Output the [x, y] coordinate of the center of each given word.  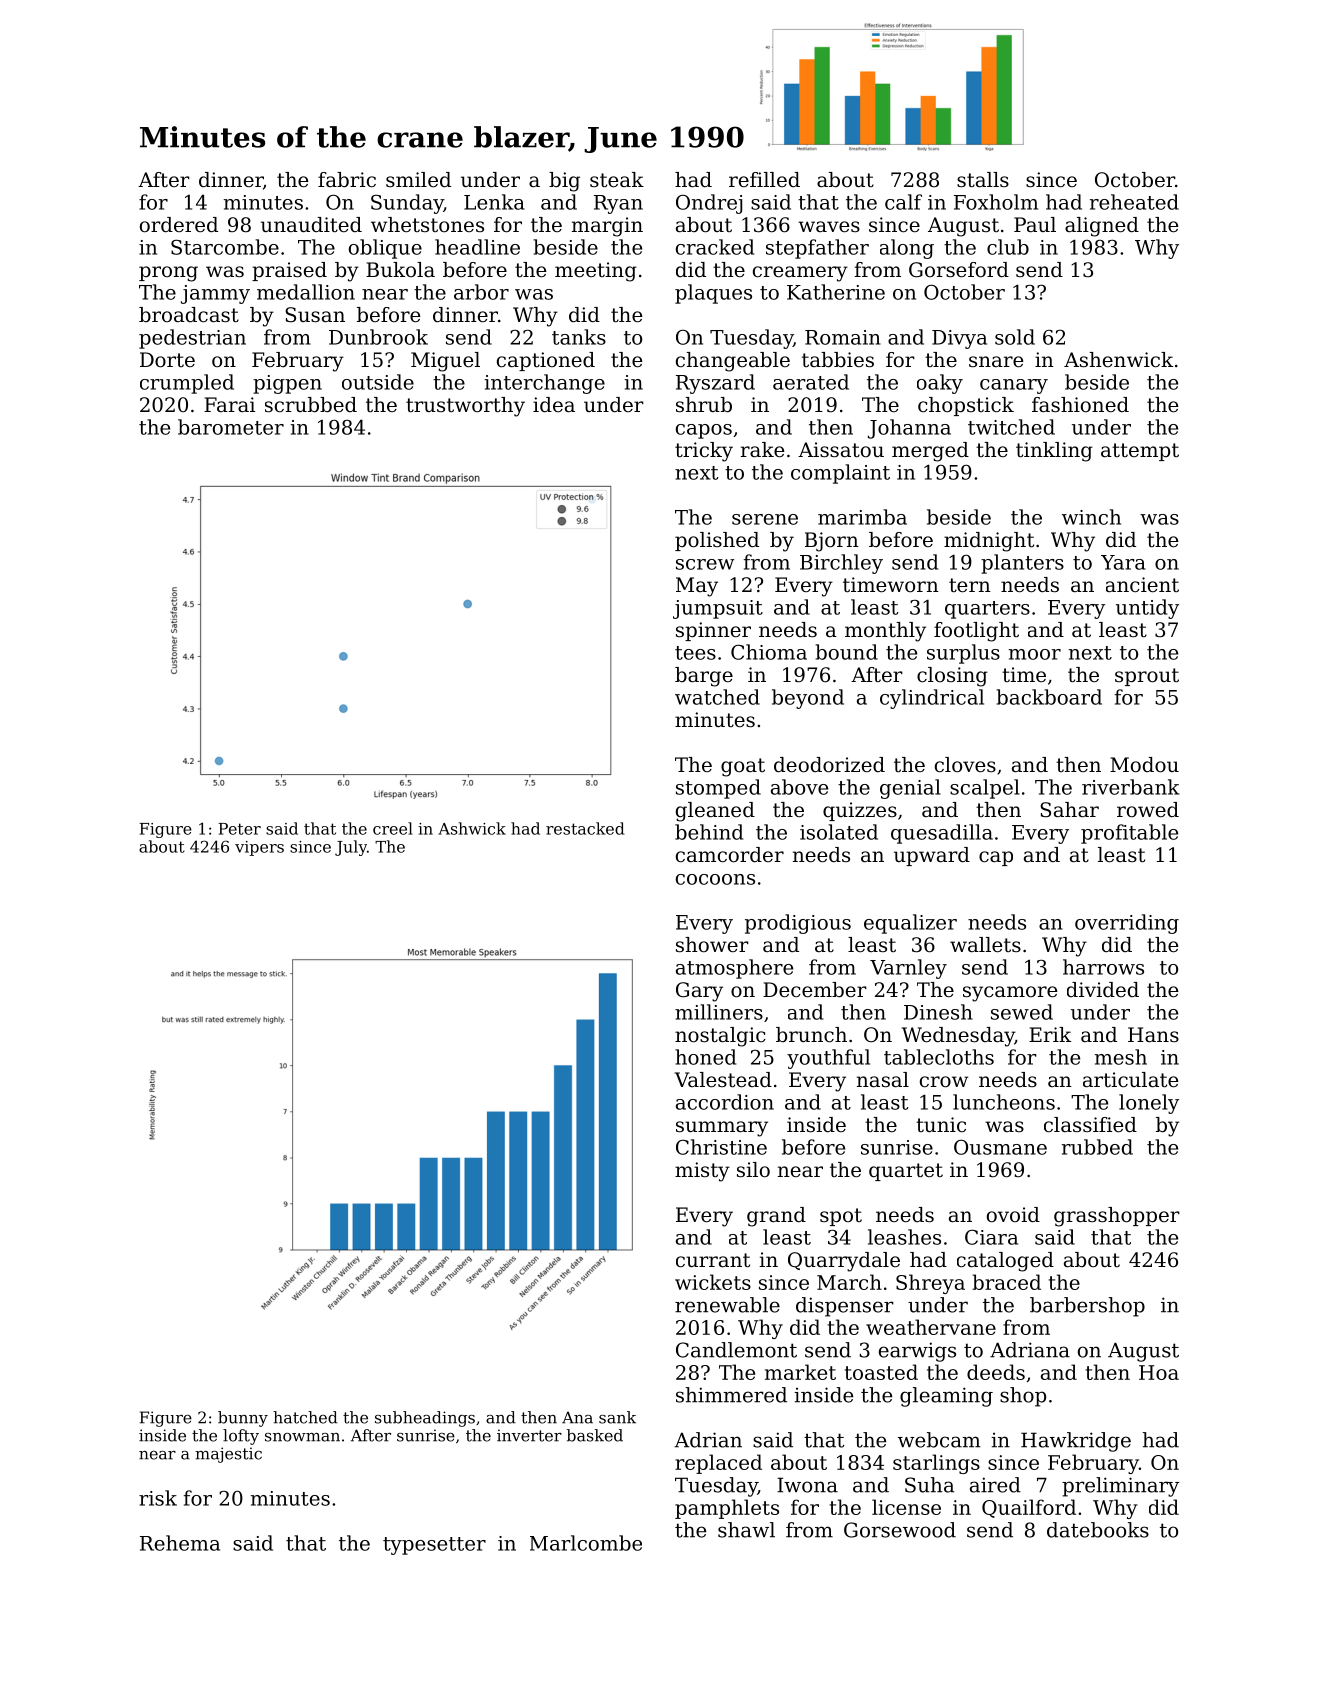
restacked [585, 828]
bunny [243, 1419]
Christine [721, 1147]
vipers [259, 848]
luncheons [1004, 1102]
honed [705, 1057]
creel [393, 828]
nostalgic [720, 1037]
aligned [1102, 227]
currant [713, 1260]
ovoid [1013, 1215]
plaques [713, 294]
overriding [1127, 924]
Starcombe [225, 247]
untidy [1147, 609]
